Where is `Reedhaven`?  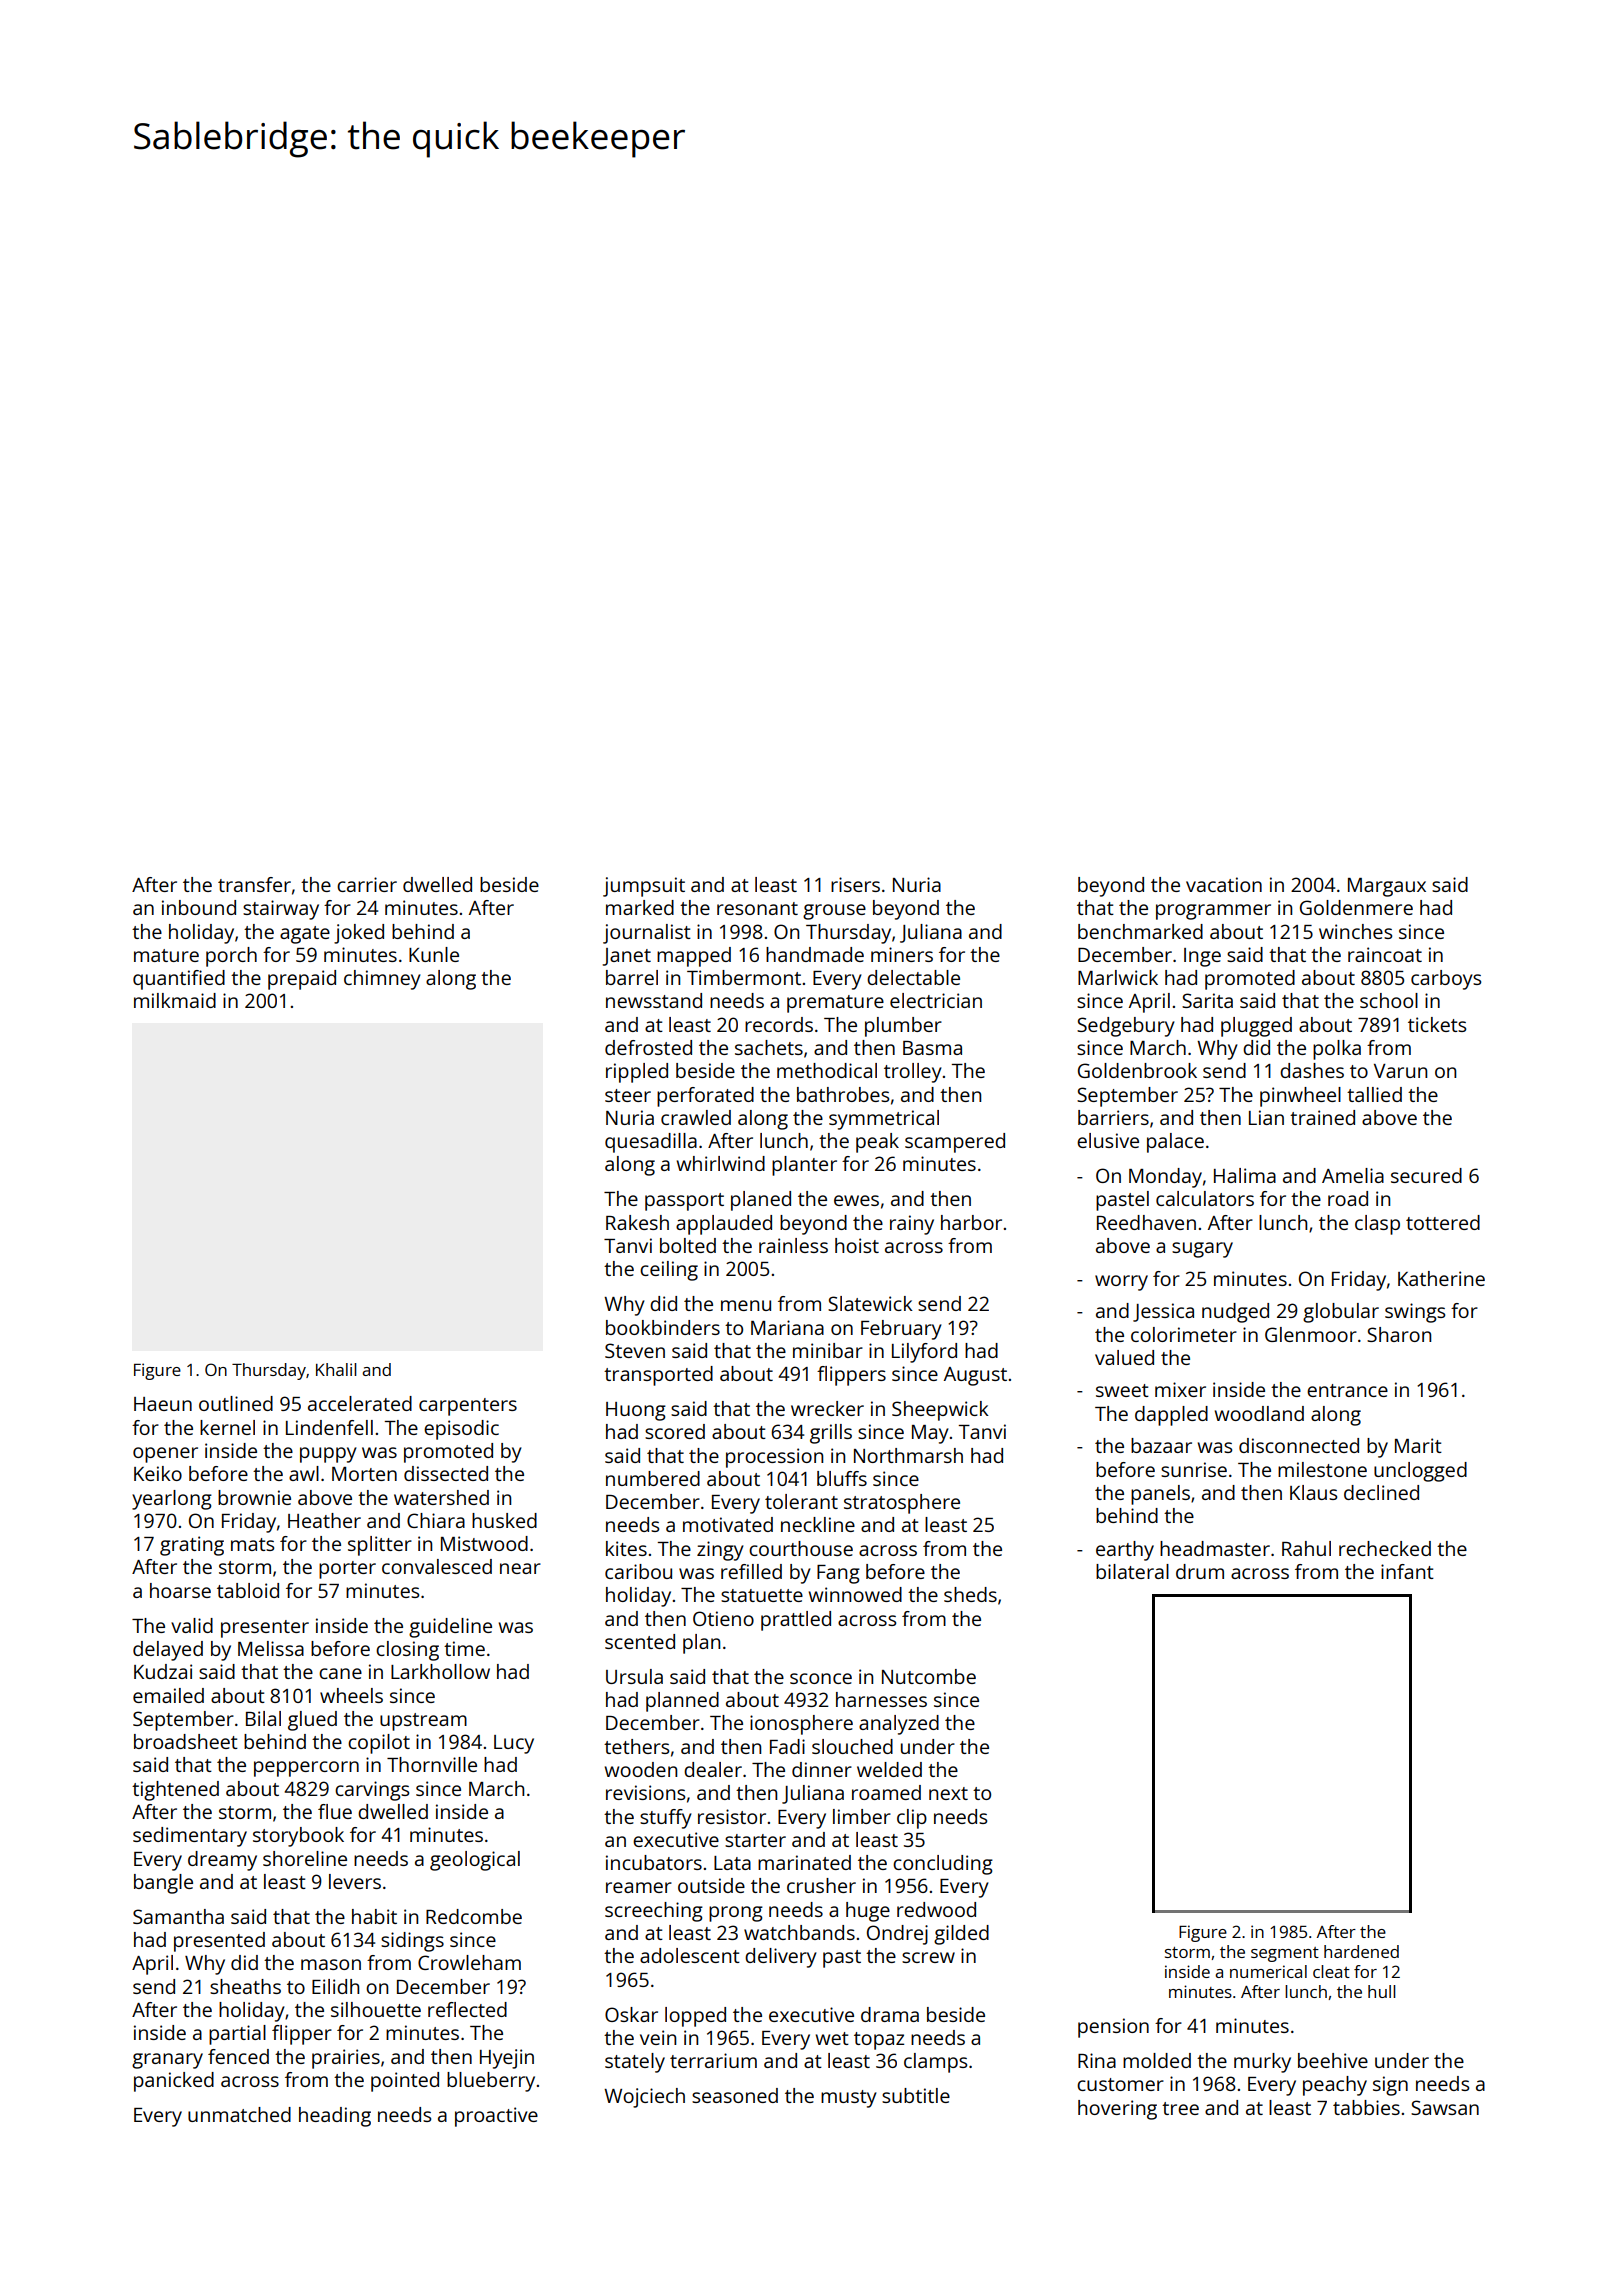 Reedhaven is located at coordinates (1146, 1222).
